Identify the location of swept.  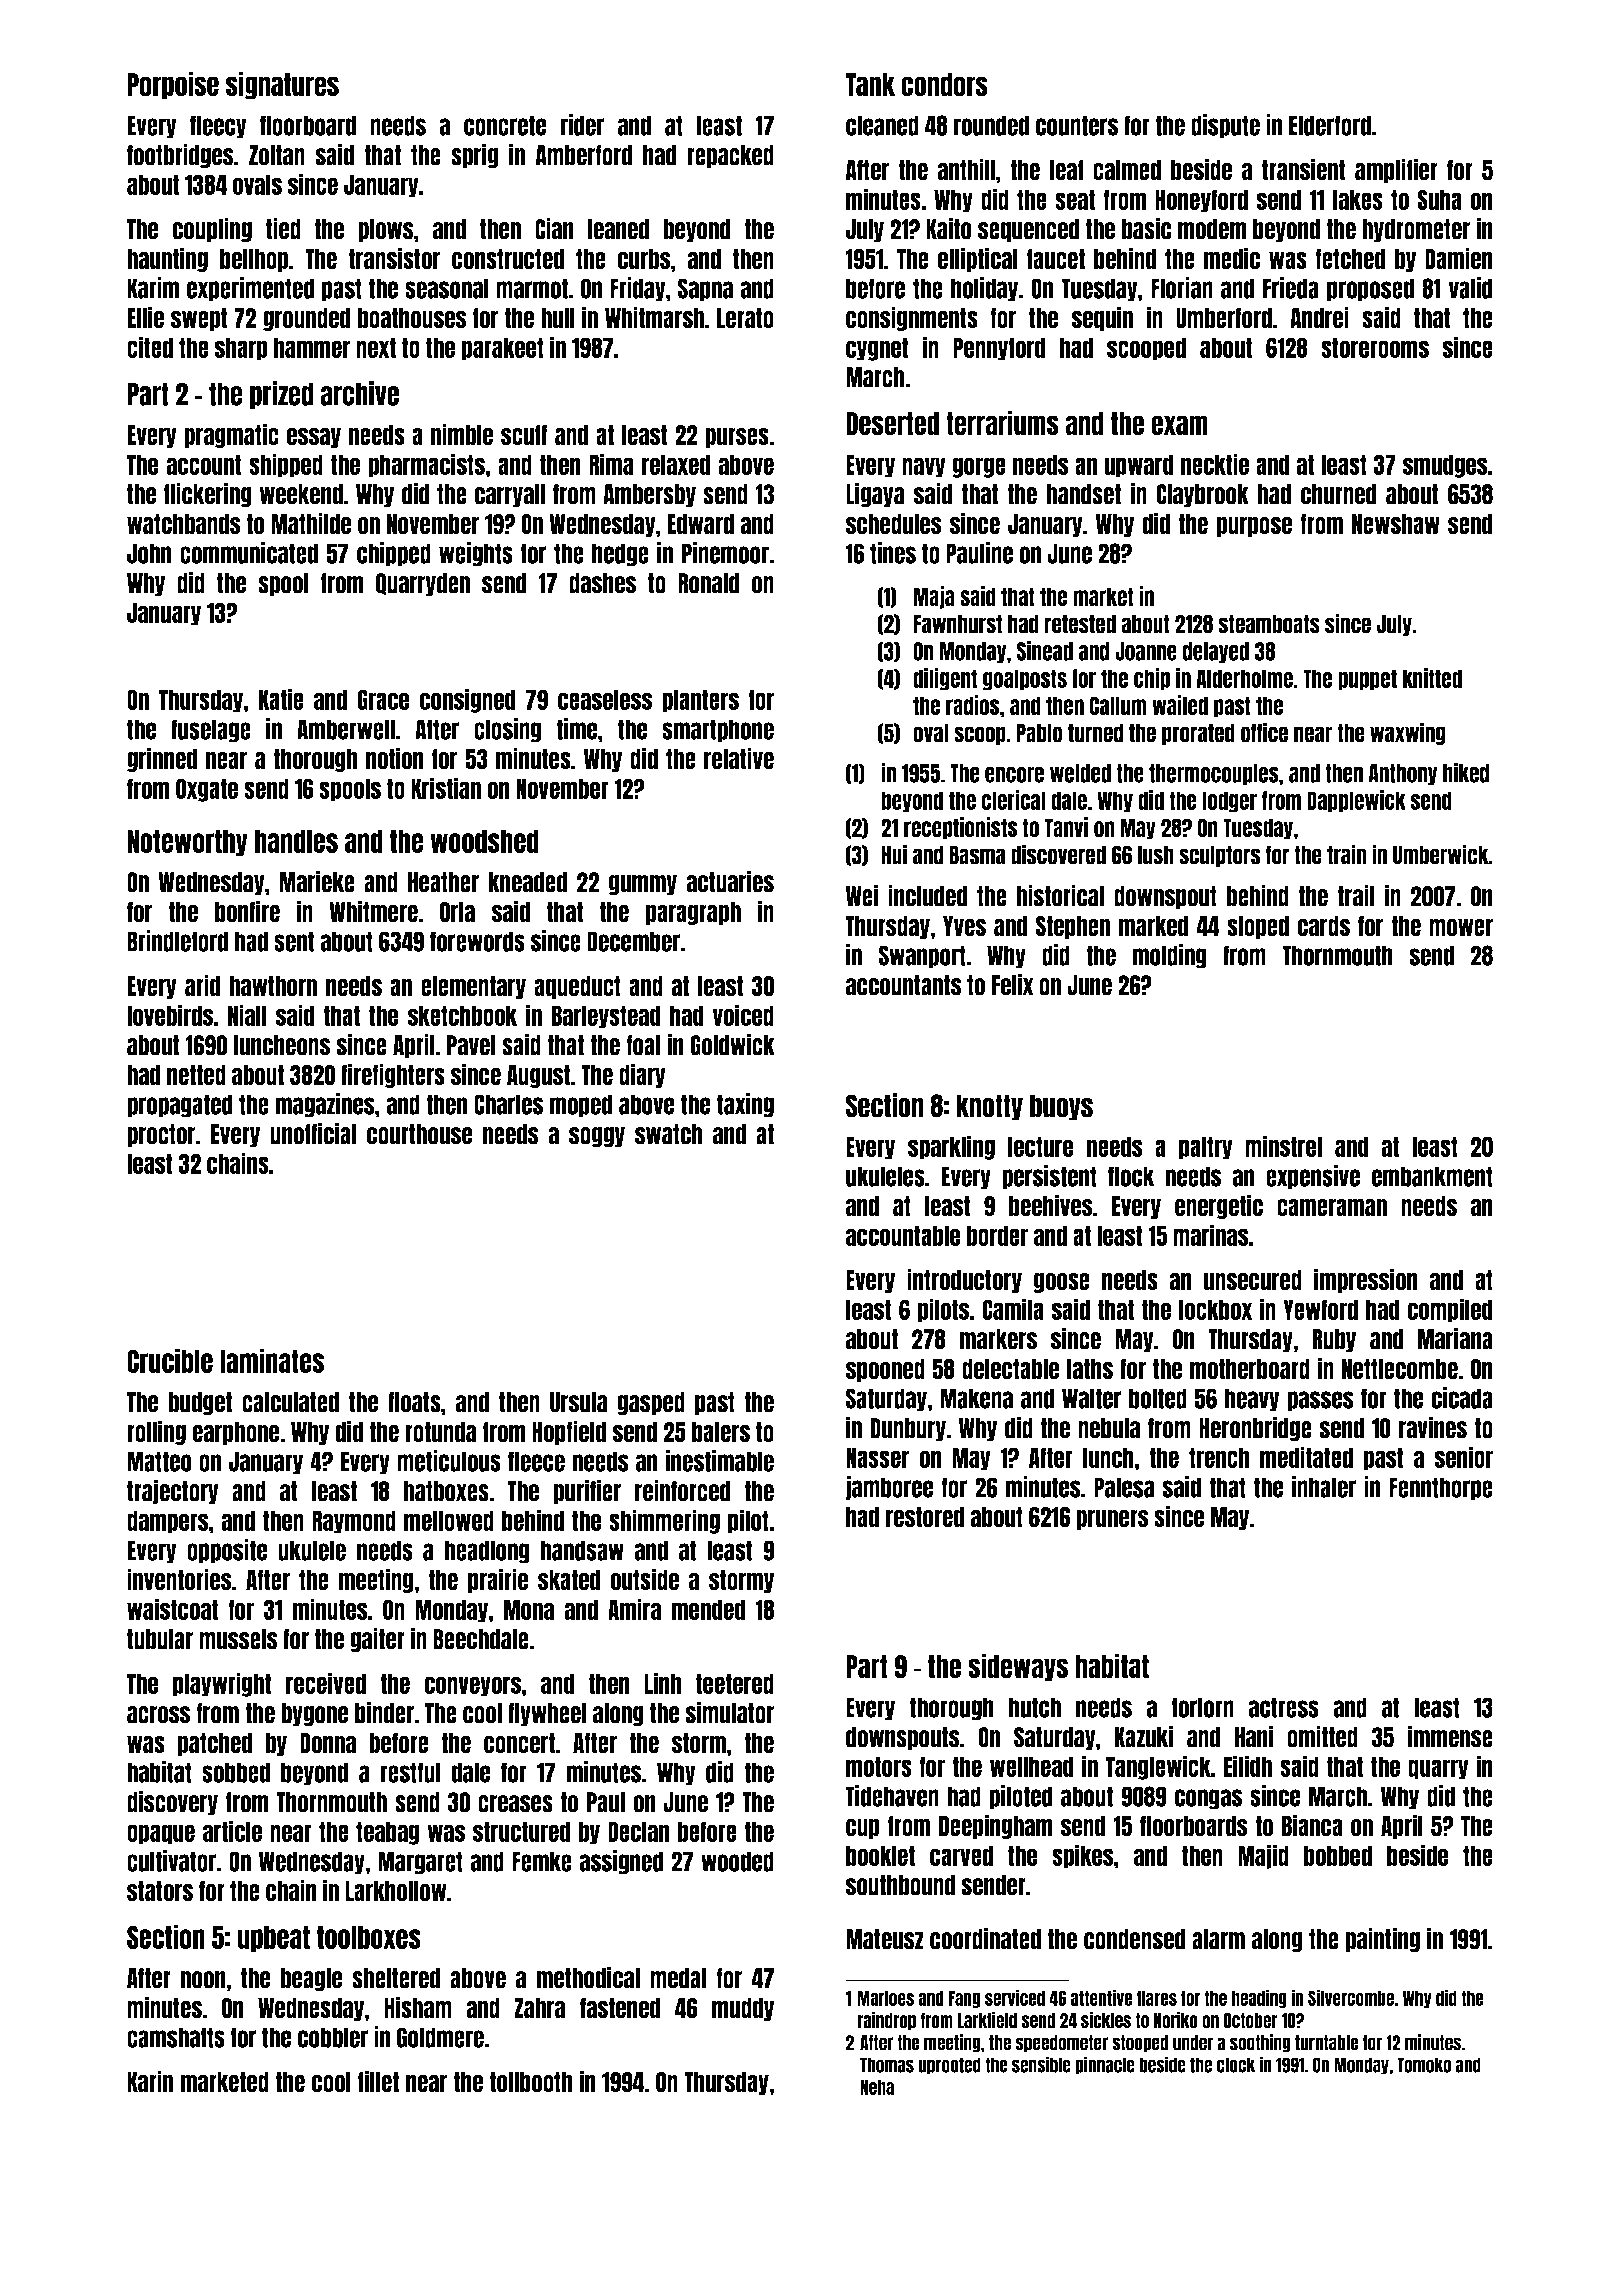
(199, 319).
